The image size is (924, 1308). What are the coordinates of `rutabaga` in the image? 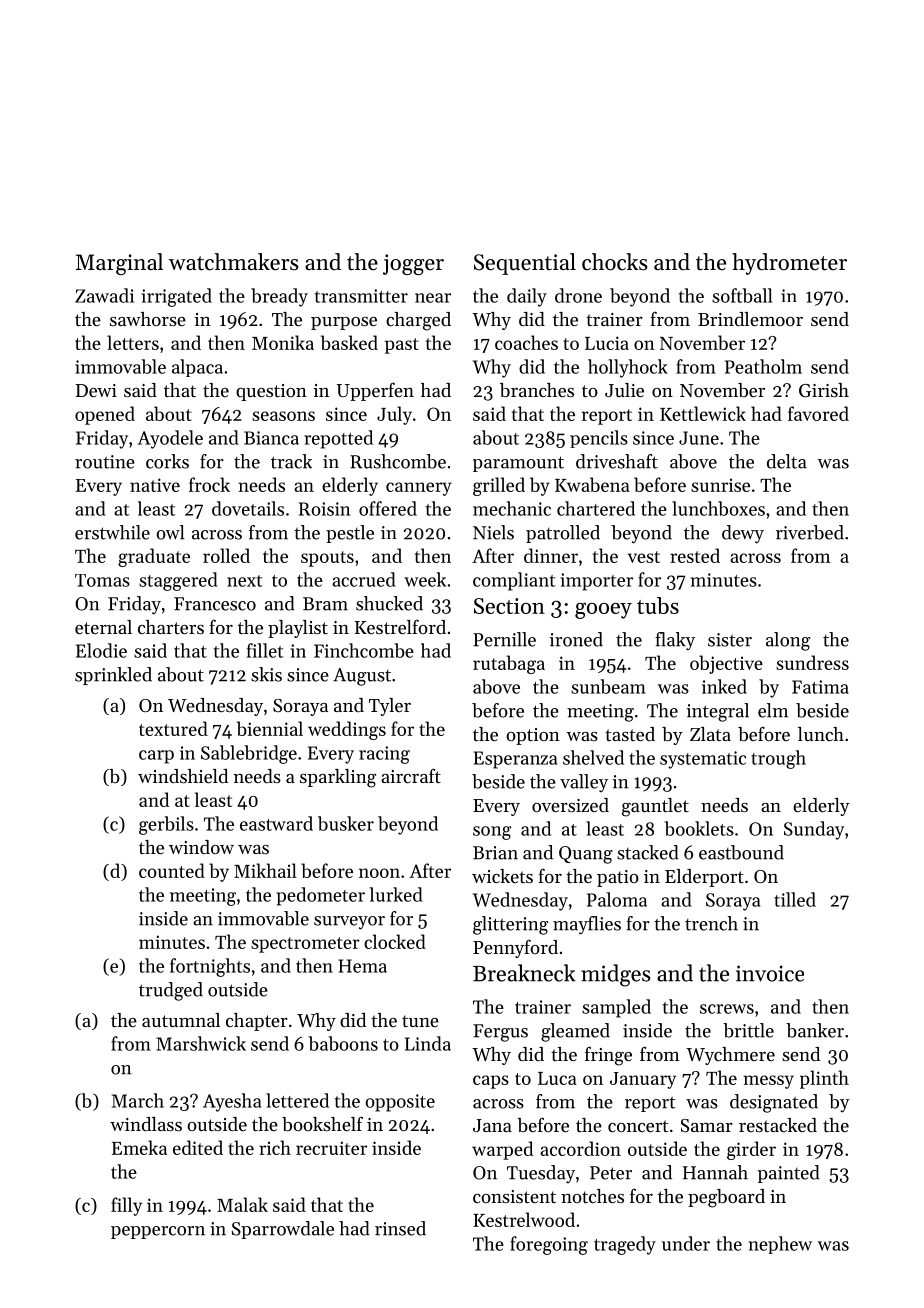 It's located at (509, 664).
